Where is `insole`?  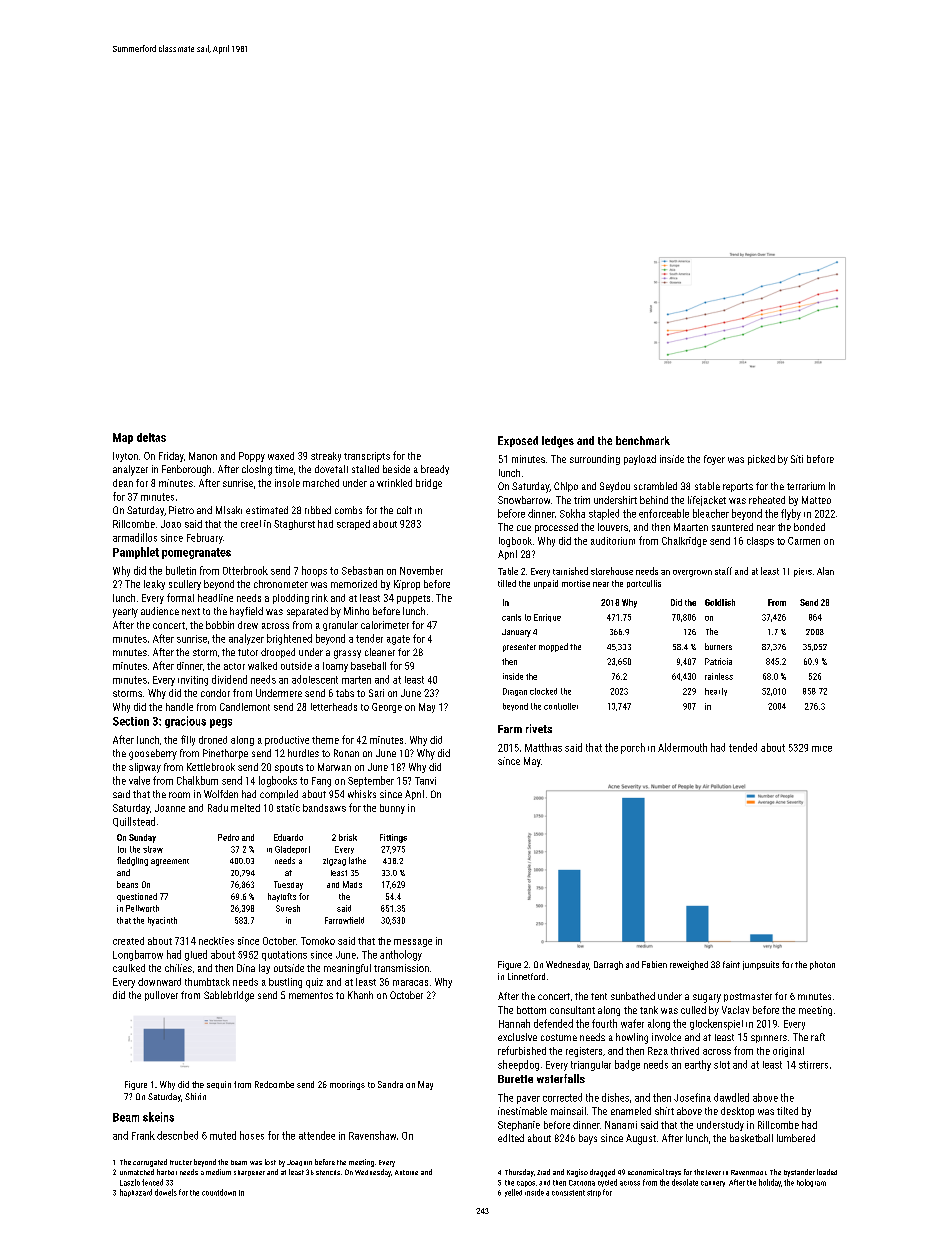 insole is located at coordinates (287, 483).
